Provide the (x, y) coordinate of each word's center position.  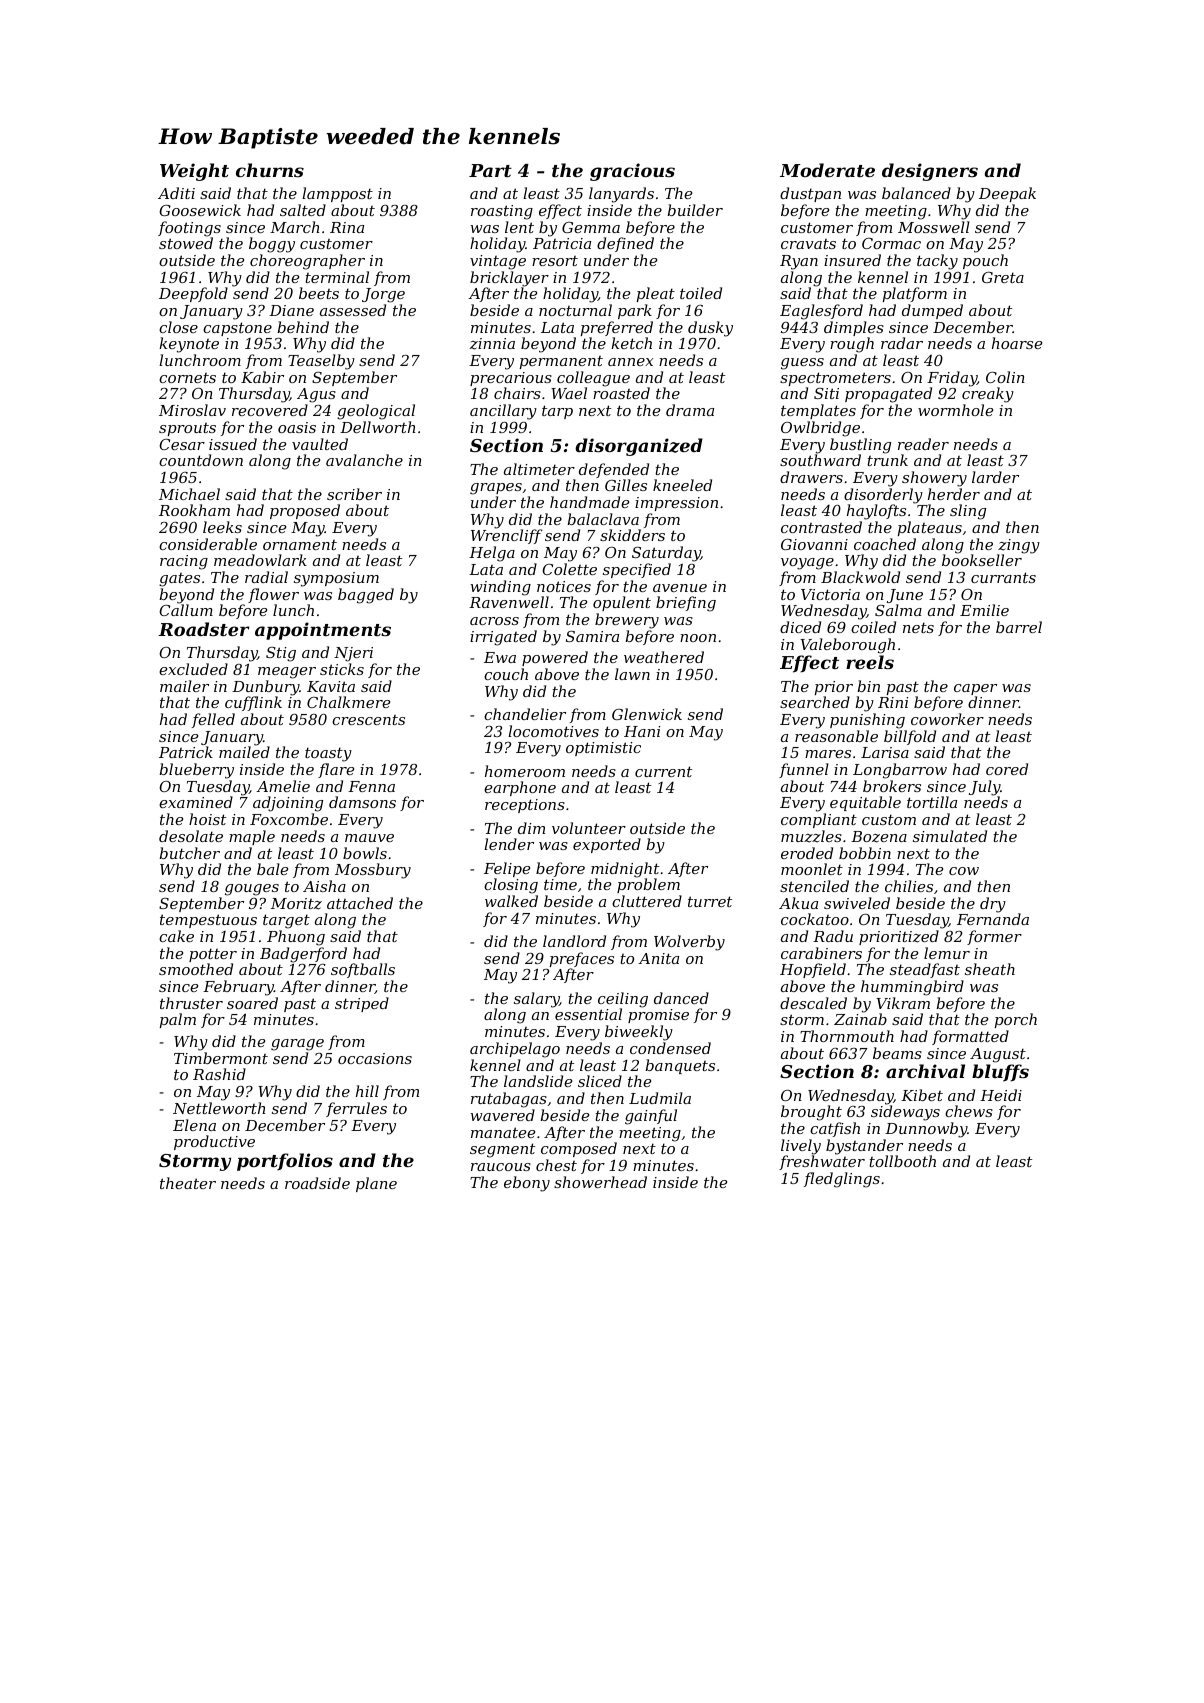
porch (1016, 1020)
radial (266, 577)
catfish (835, 1129)
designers (930, 172)
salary (536, 1000)
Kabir (262, 377)
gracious (632, 172)
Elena (194, 1125)
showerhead (600, 1182)
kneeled (682, 485)
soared (252, 1003)
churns (270, 170)
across (494, 621)
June (905, 596)
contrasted (821, 527)
